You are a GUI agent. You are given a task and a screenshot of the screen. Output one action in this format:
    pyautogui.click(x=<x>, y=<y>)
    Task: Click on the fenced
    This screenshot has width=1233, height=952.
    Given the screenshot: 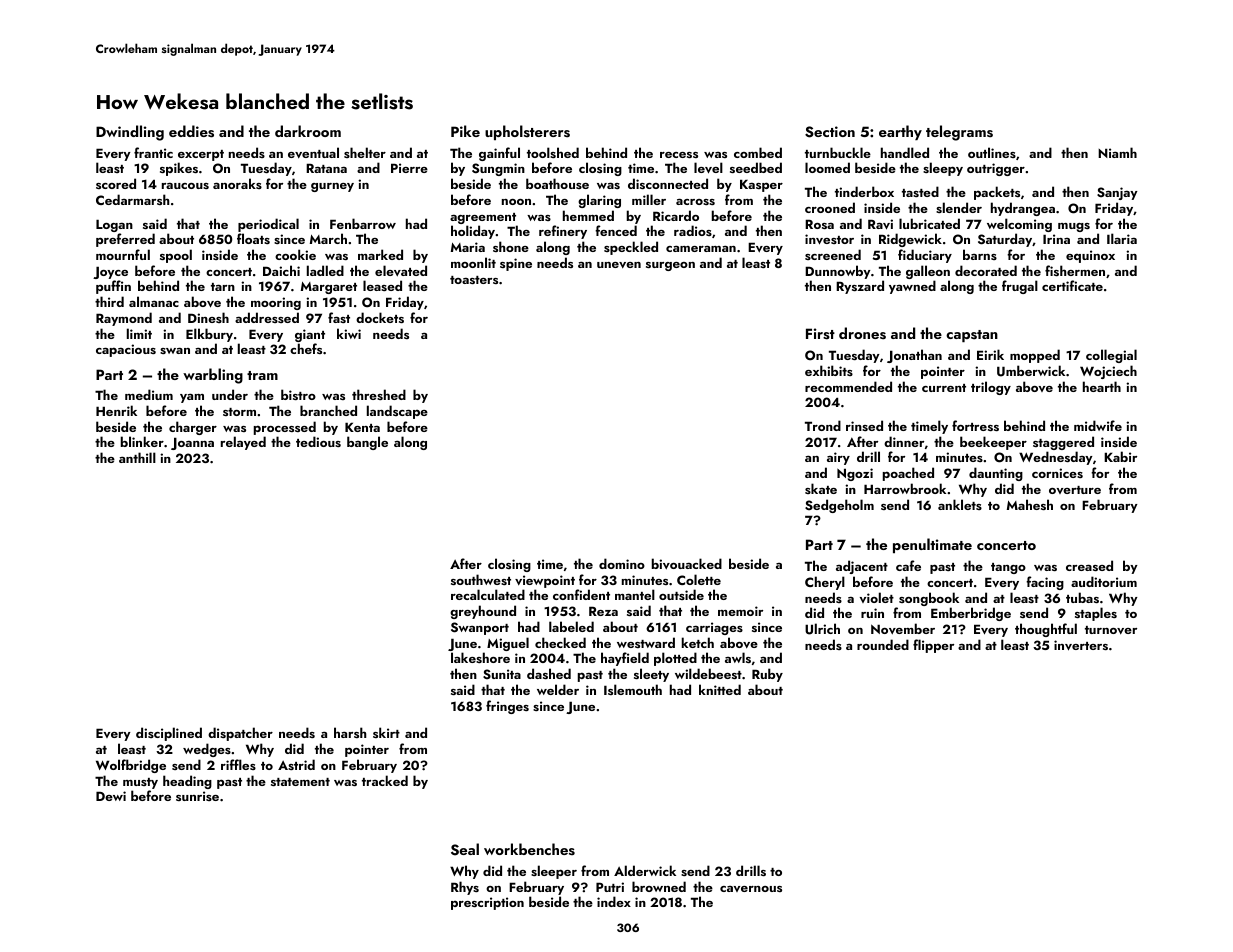 What is the action you would take?
    pyautogui.click(x=616, y=230)
